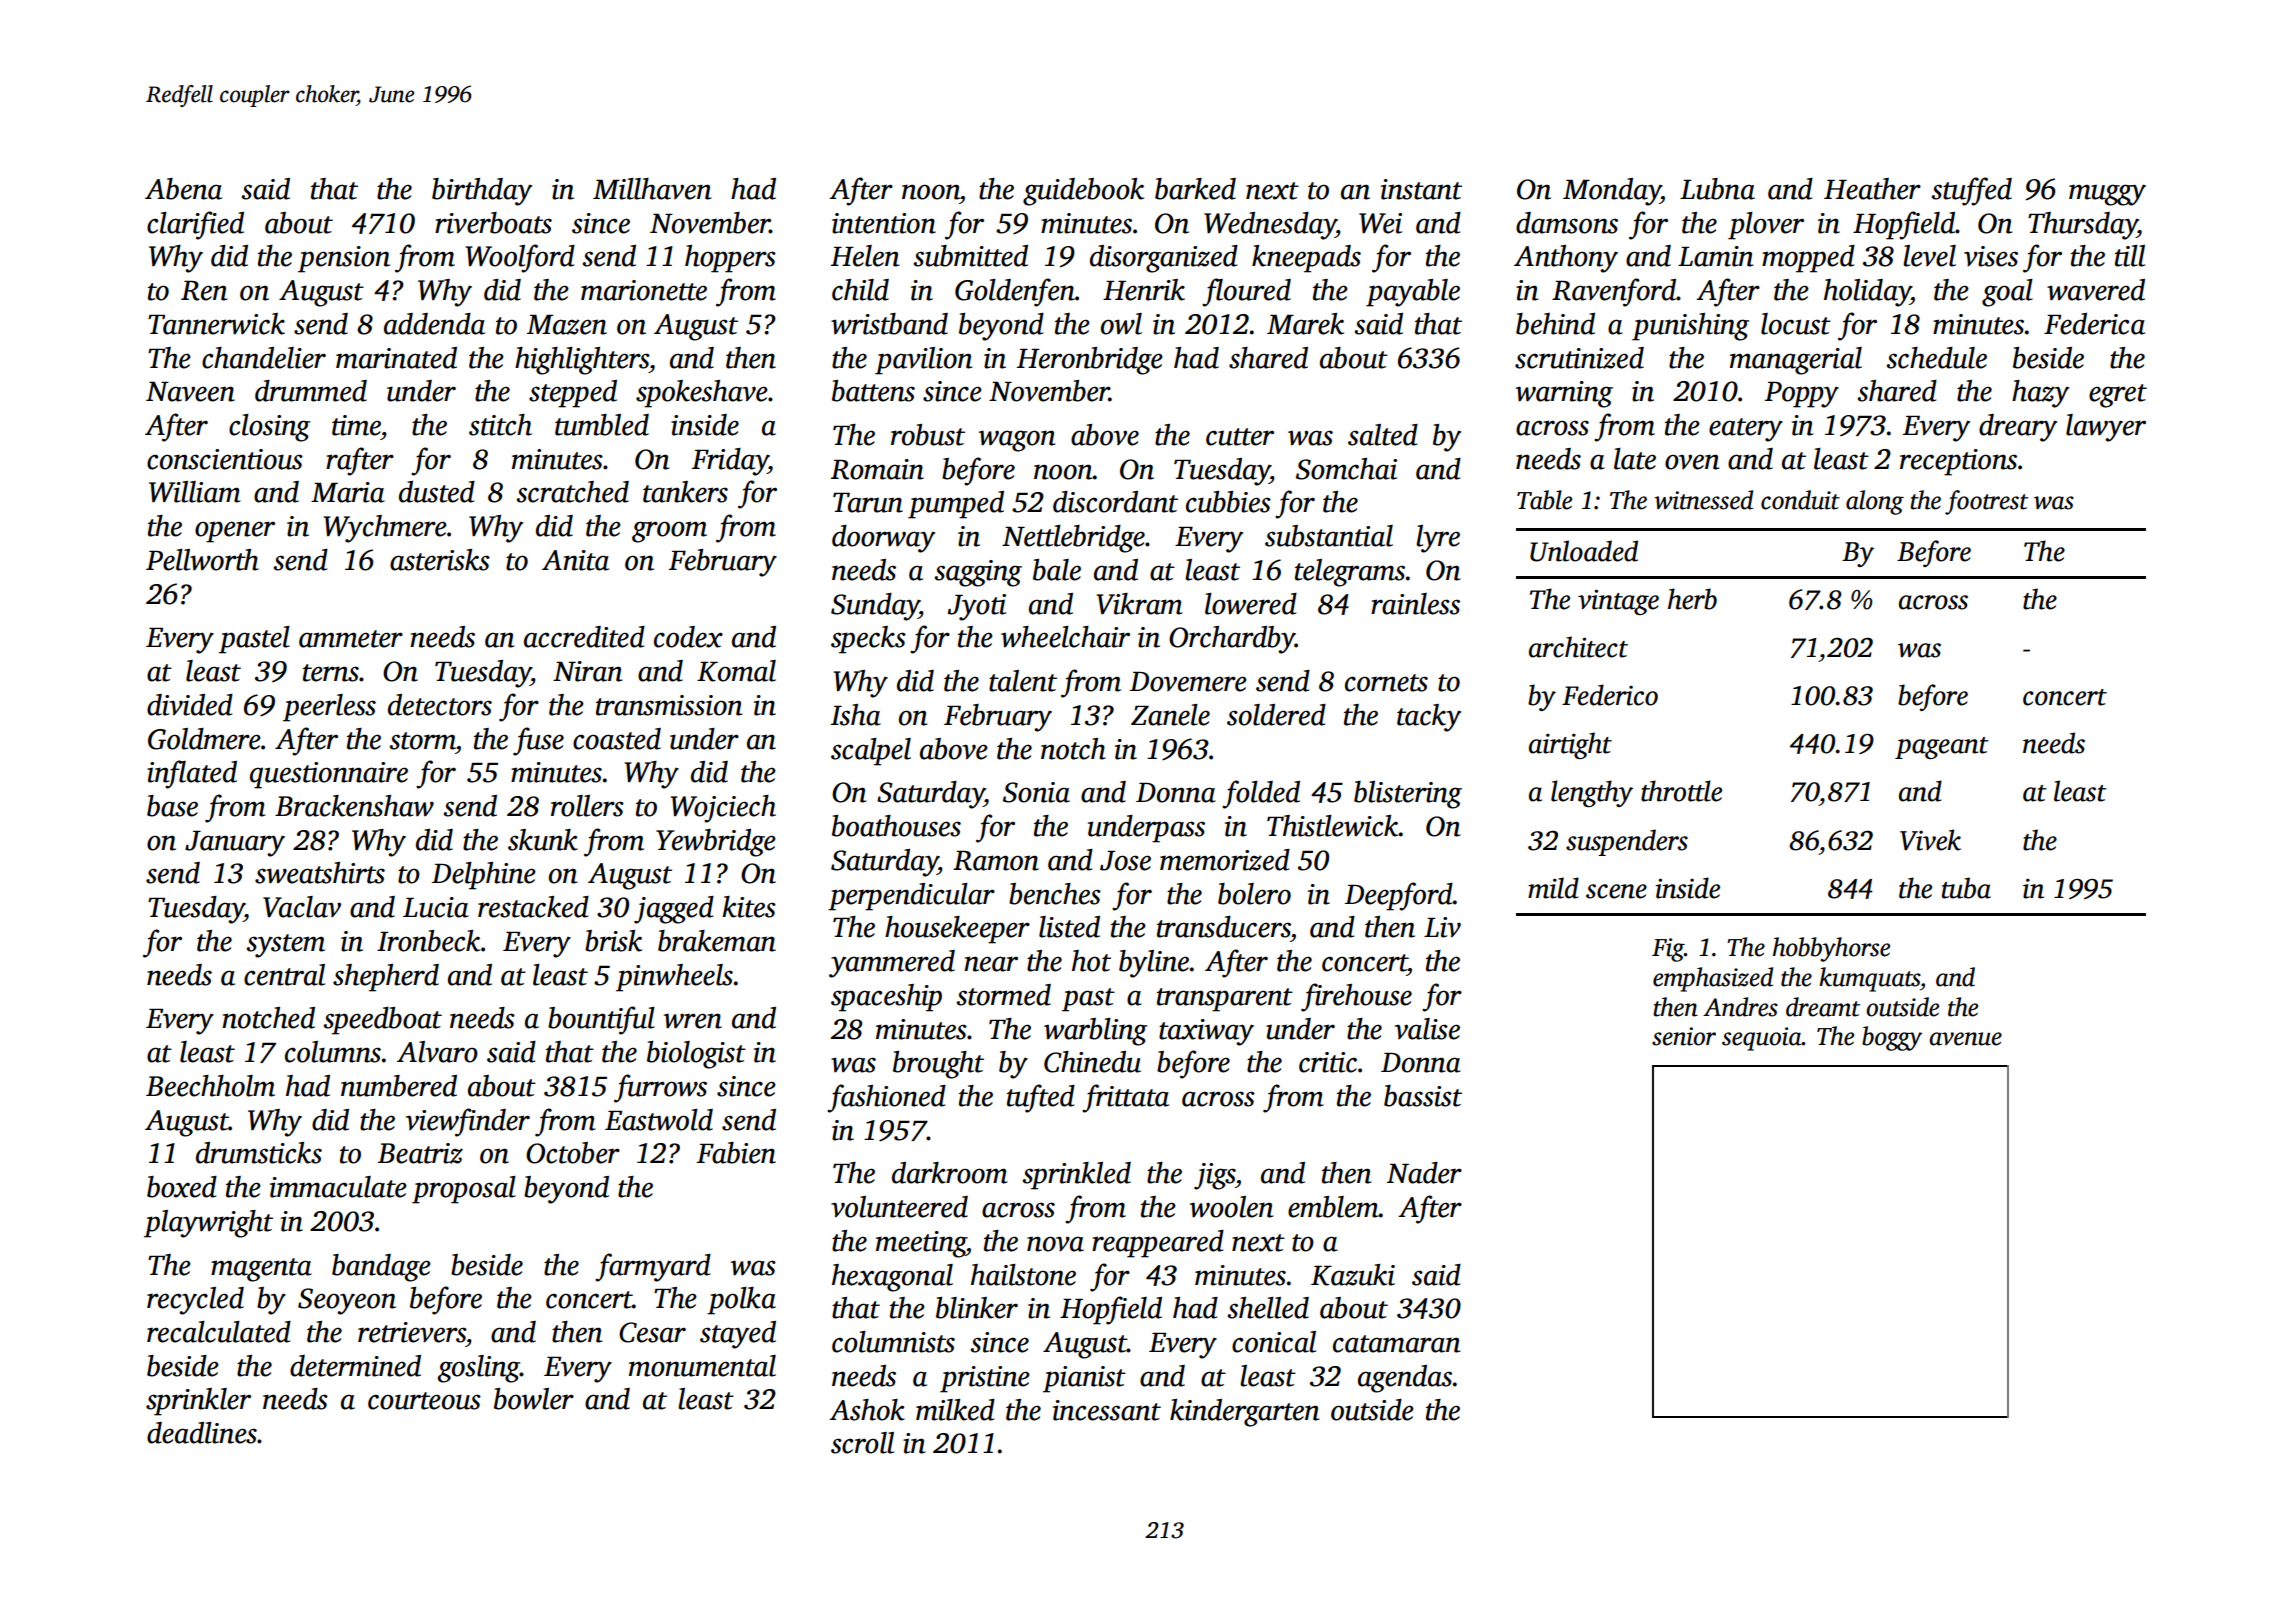 Image resolution: width=2292 pixels, height=1620 pixels. I want to click on scroll, so click(862, 1443).
